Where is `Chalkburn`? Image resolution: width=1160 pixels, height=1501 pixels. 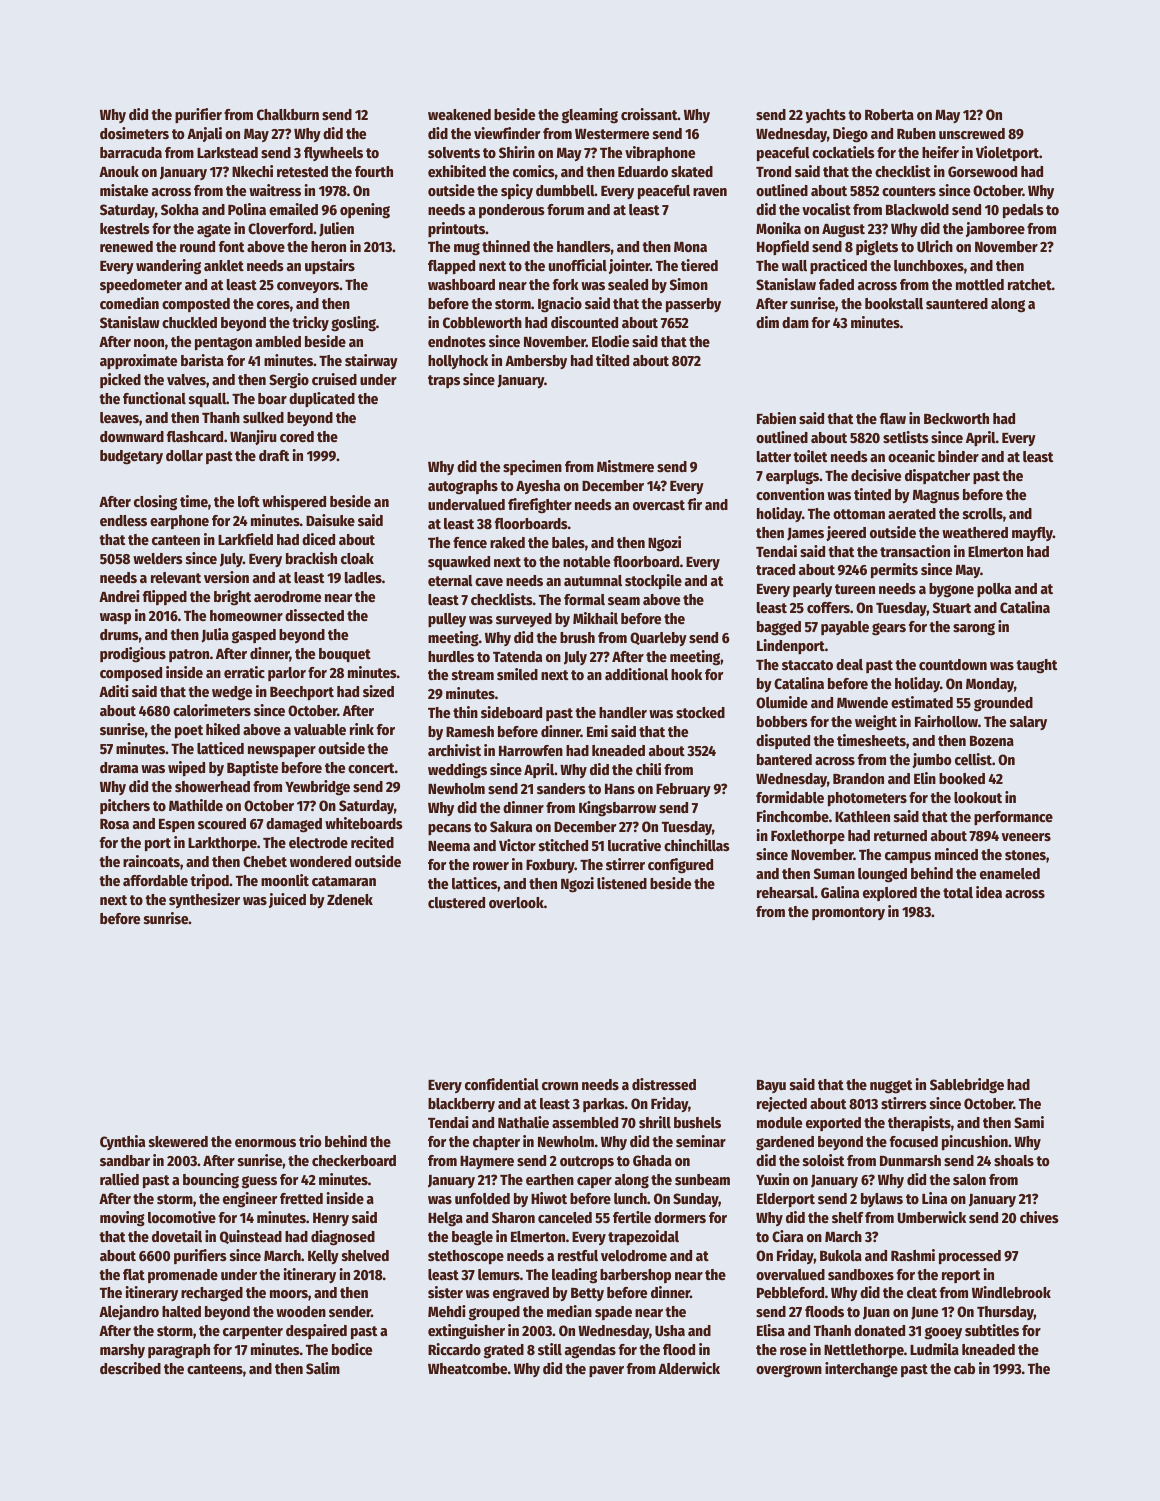 Chalkburn is located at coordinates (288, 114).
